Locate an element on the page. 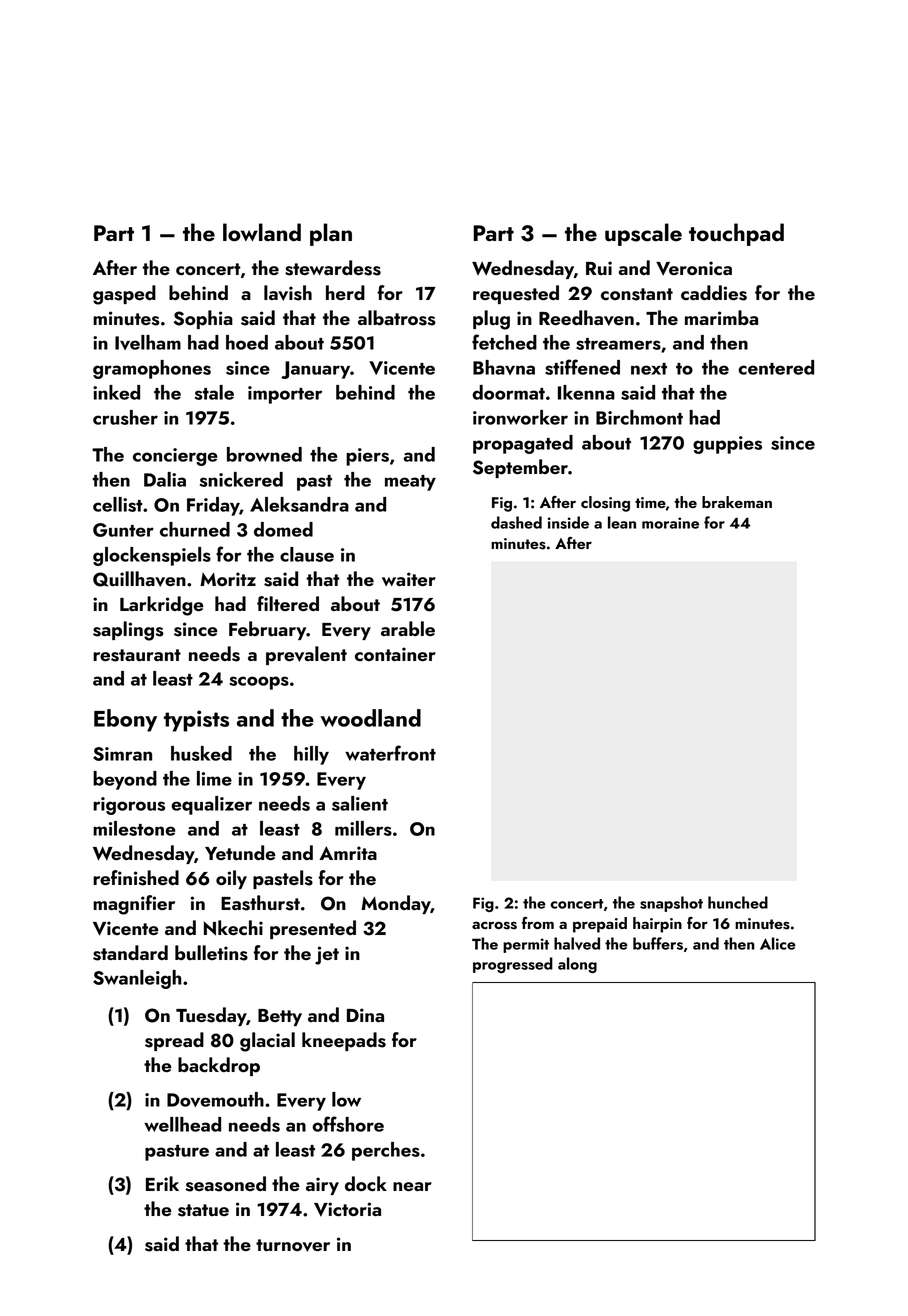 The width and height of the image is (908, 1316). February is located at coordinates (268, 630).
